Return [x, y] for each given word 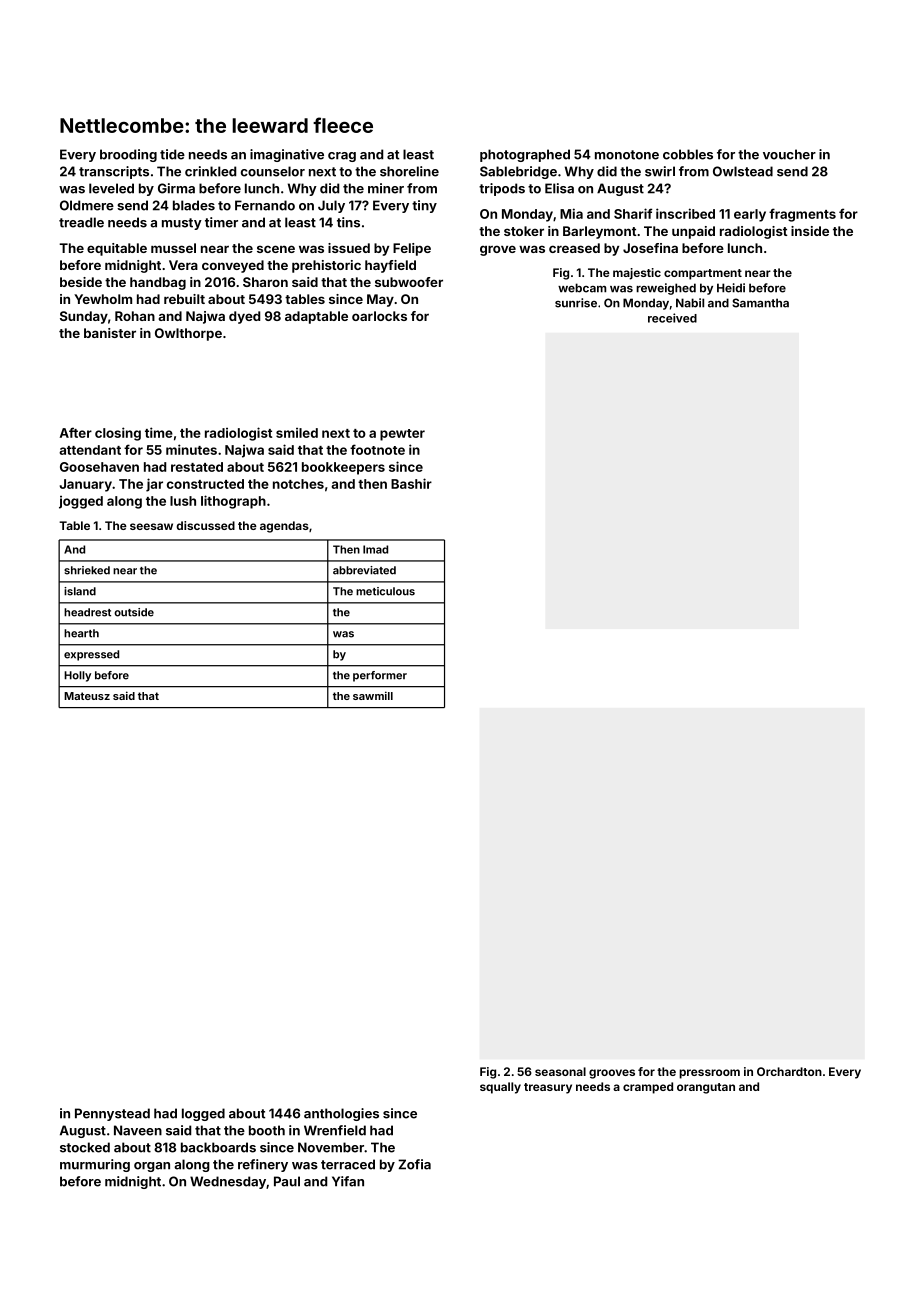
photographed [525, 155]
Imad [375, 549]
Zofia [414, 1164]
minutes [191, 449]
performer [380, 676]
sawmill [373, 695]
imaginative [287, 155]
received [672, 318]
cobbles [688, 154]
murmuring [95, 1165]
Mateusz [87, 696]
